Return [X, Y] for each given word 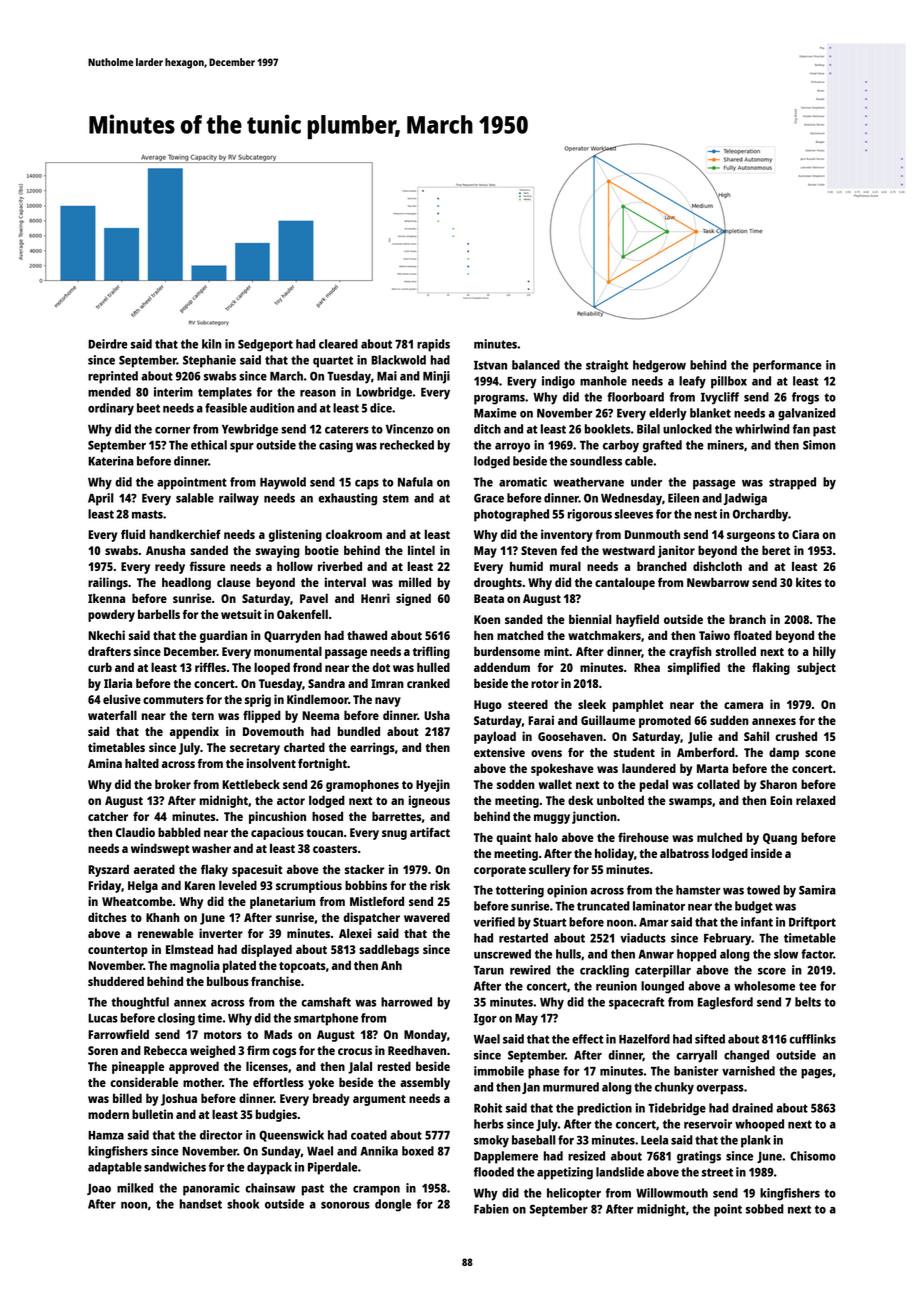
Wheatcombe [137, 901]
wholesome [764, 986]
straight [607, 366]
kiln [212, 344]
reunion [616, 986]
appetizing [565, 1173]
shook [243, 1204]
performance [787, 366]
